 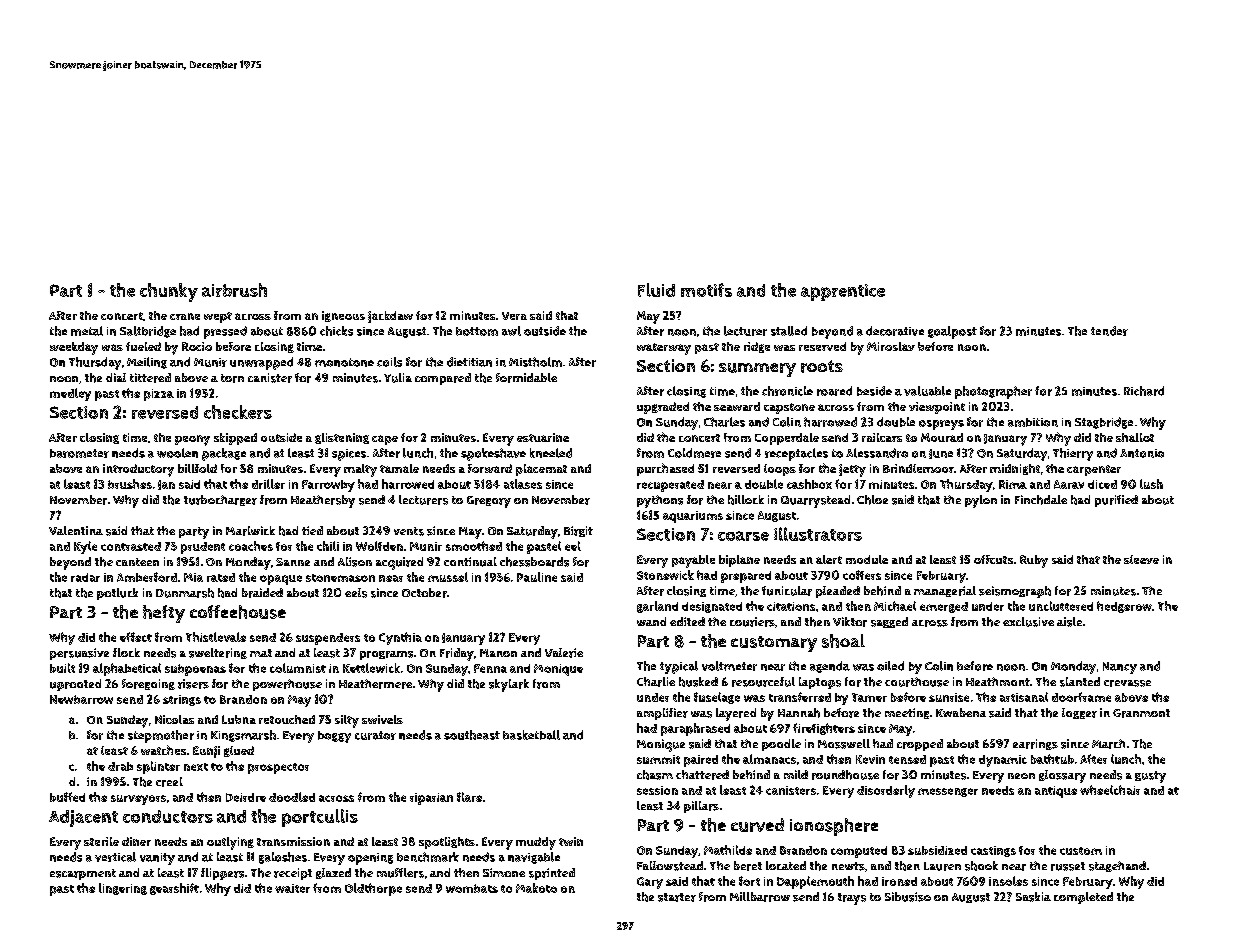 I want to click on Granmont, so click(x=1141, y=713).
